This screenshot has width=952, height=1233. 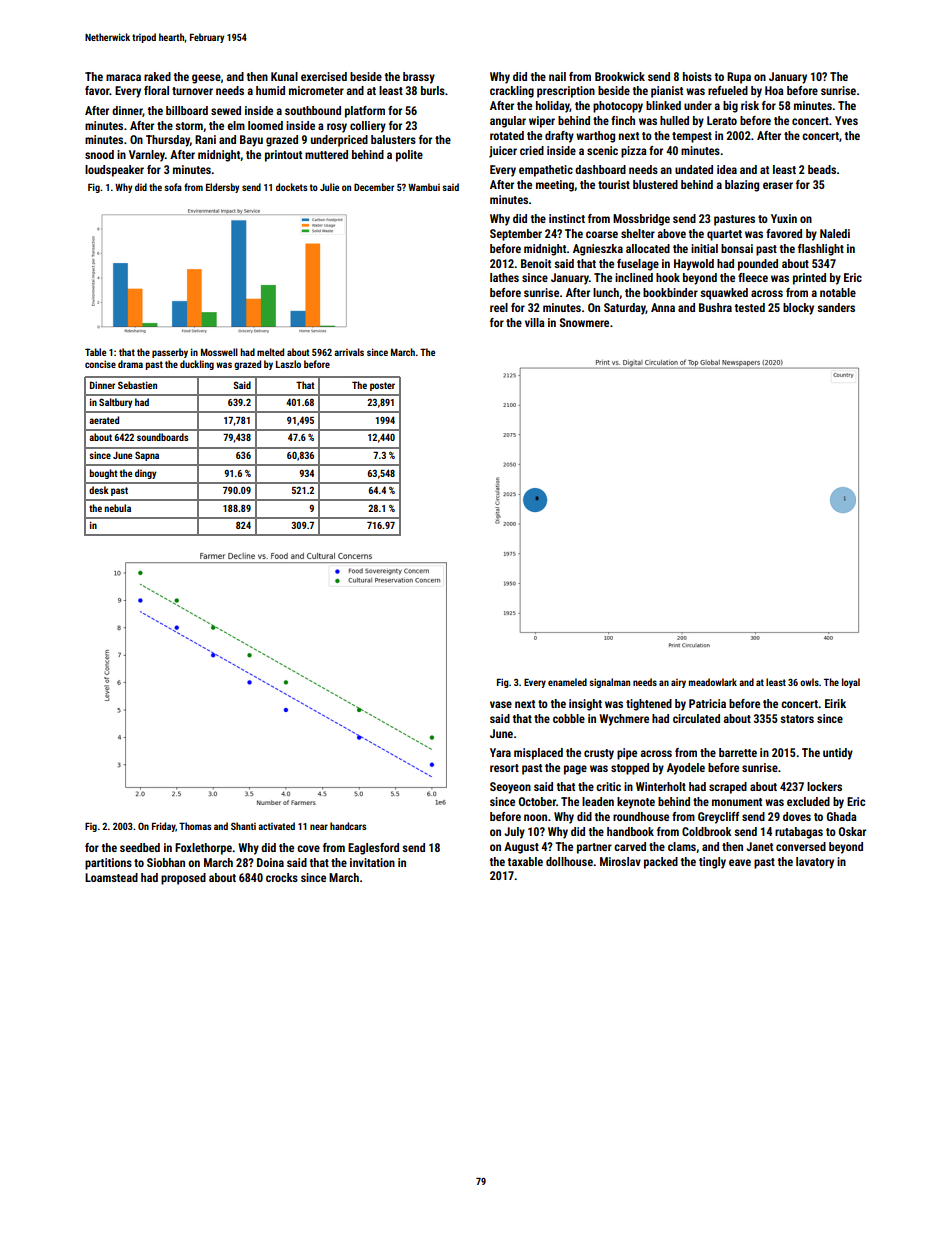 I want to click on nail, so click(x=557, y=76).
